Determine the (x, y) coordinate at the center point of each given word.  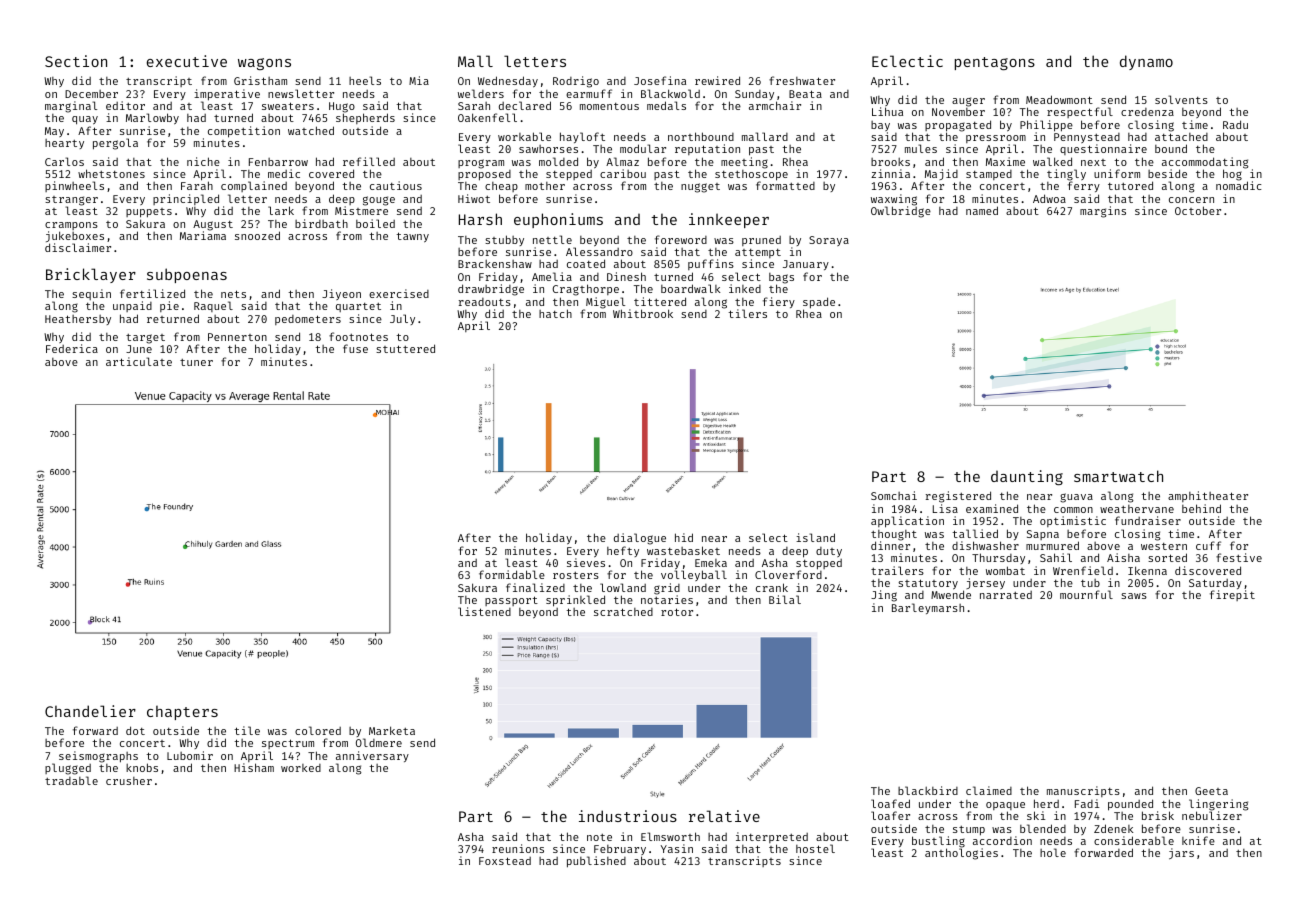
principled (186, 199)
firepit (1232, 596)
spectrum (288, 744)
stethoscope (751, 176)
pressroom (996, 139)
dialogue (640, 539)
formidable (512, 574)
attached (1181, 137)
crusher (129, 781)
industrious (628, 816)
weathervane (1137, 509)
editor (125, 105)
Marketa (392, 730)
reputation (707, 149)
